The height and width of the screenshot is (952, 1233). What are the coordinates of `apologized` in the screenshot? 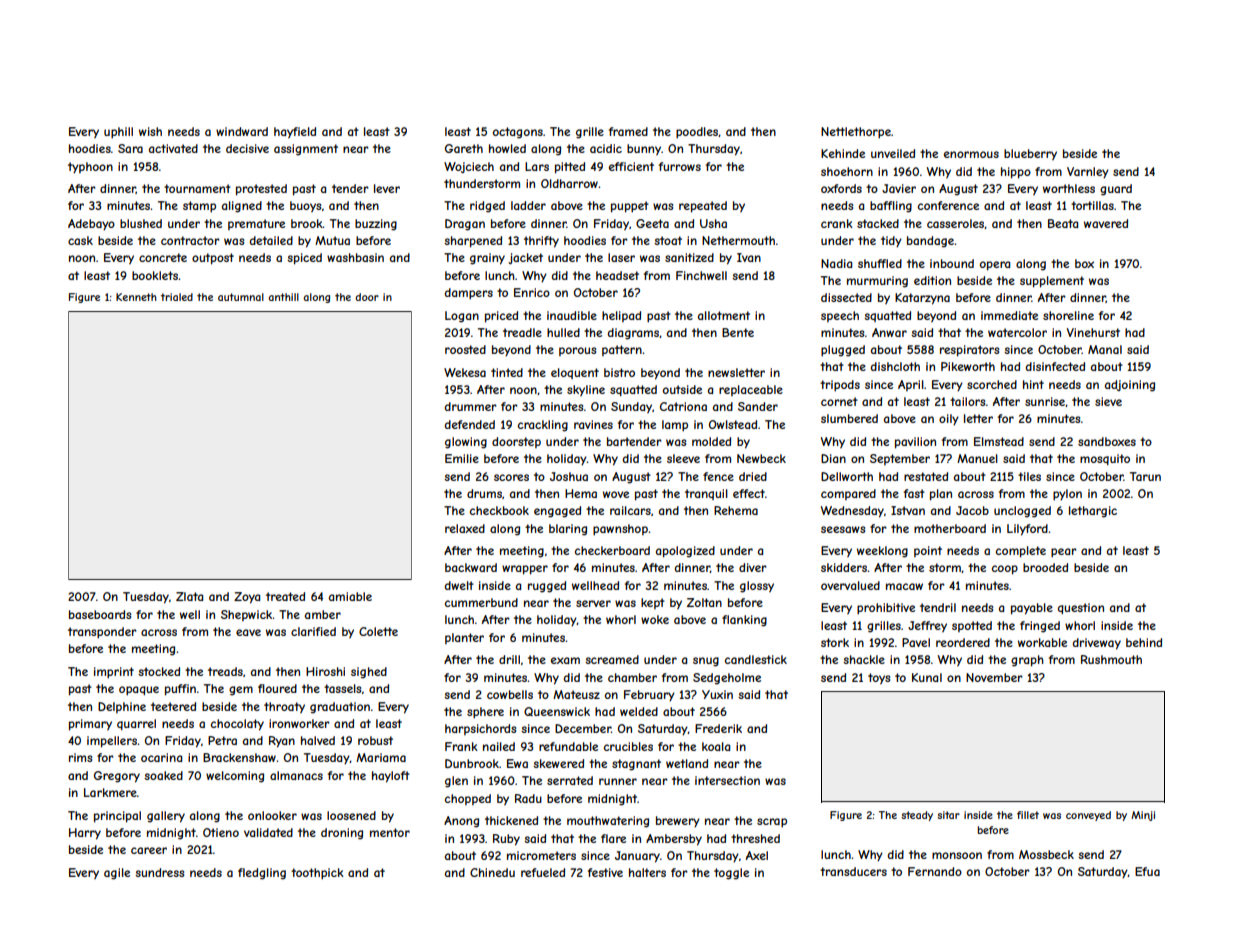 It's located at (685, 552).
